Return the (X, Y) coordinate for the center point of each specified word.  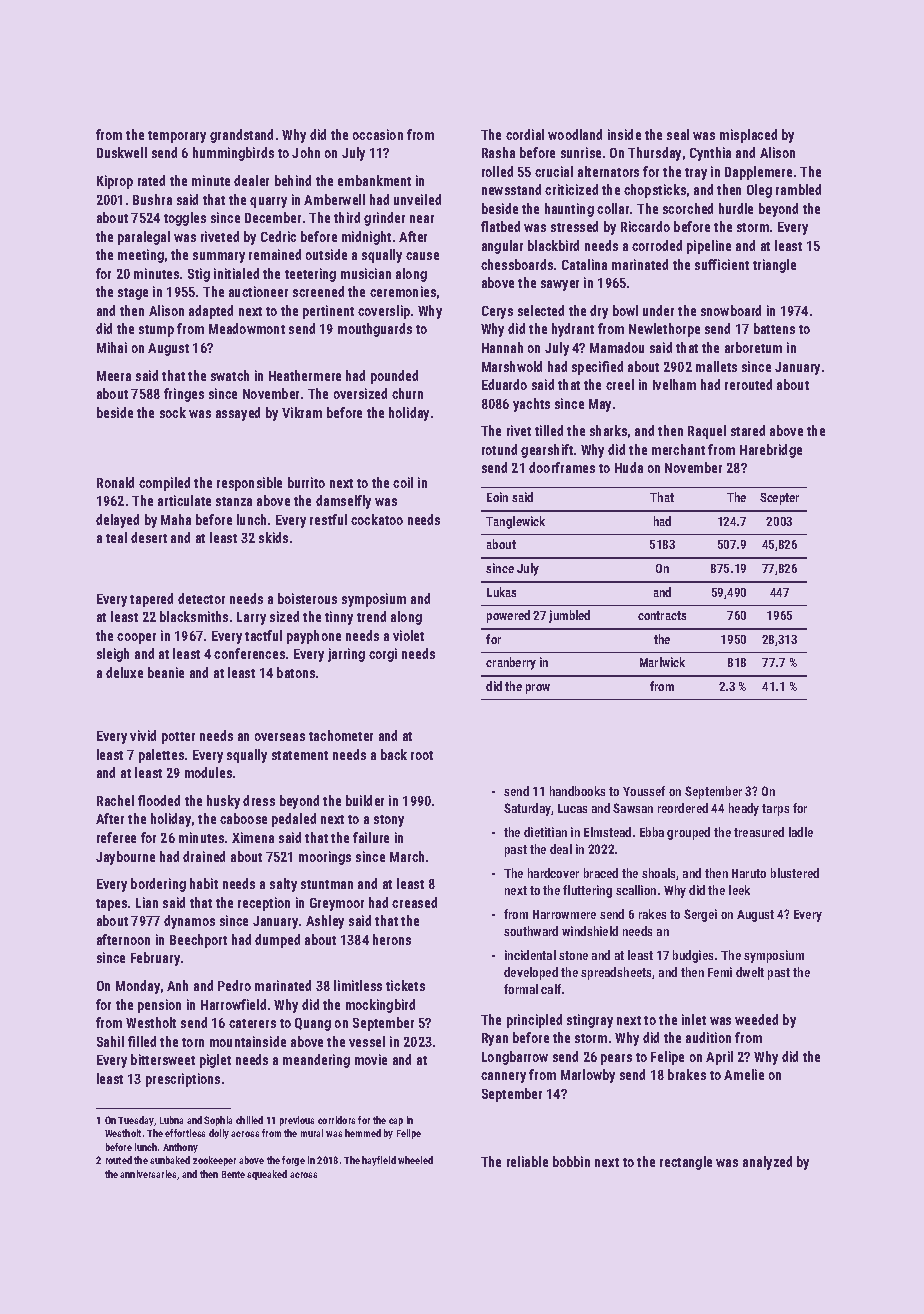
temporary (177, 137)
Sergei (700, 915)
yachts (531, 405)
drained (204, 856)
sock (173, 412)
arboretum (753, 347)
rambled (798, 189)
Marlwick (662, 662)
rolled (497, 171)
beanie (166, 672)
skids (273, 537)
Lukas (501, 592)
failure (371, 837)
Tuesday (136, 1121)
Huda (629, 467)
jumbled (569, 616)
